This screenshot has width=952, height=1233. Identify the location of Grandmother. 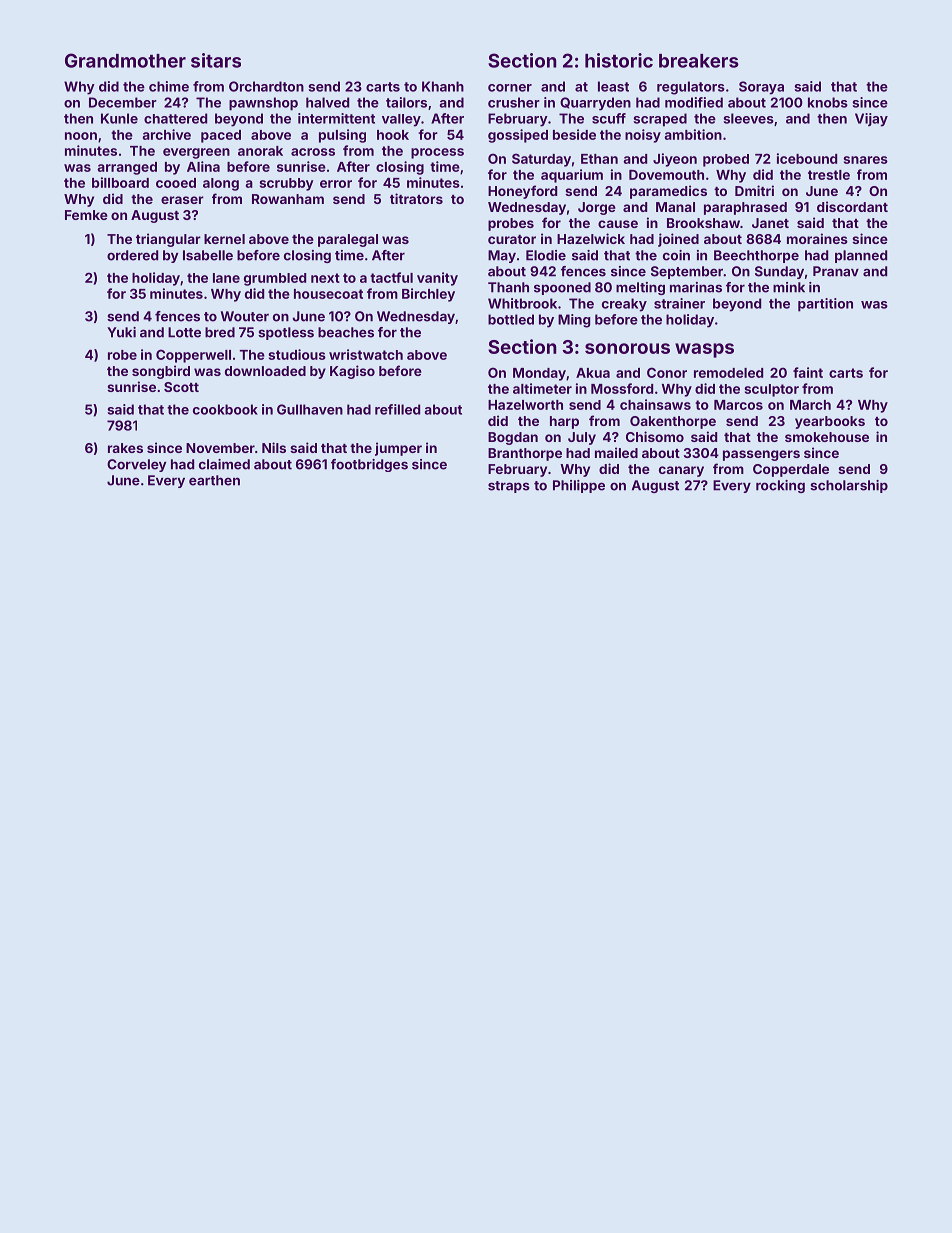
(125, 60).
